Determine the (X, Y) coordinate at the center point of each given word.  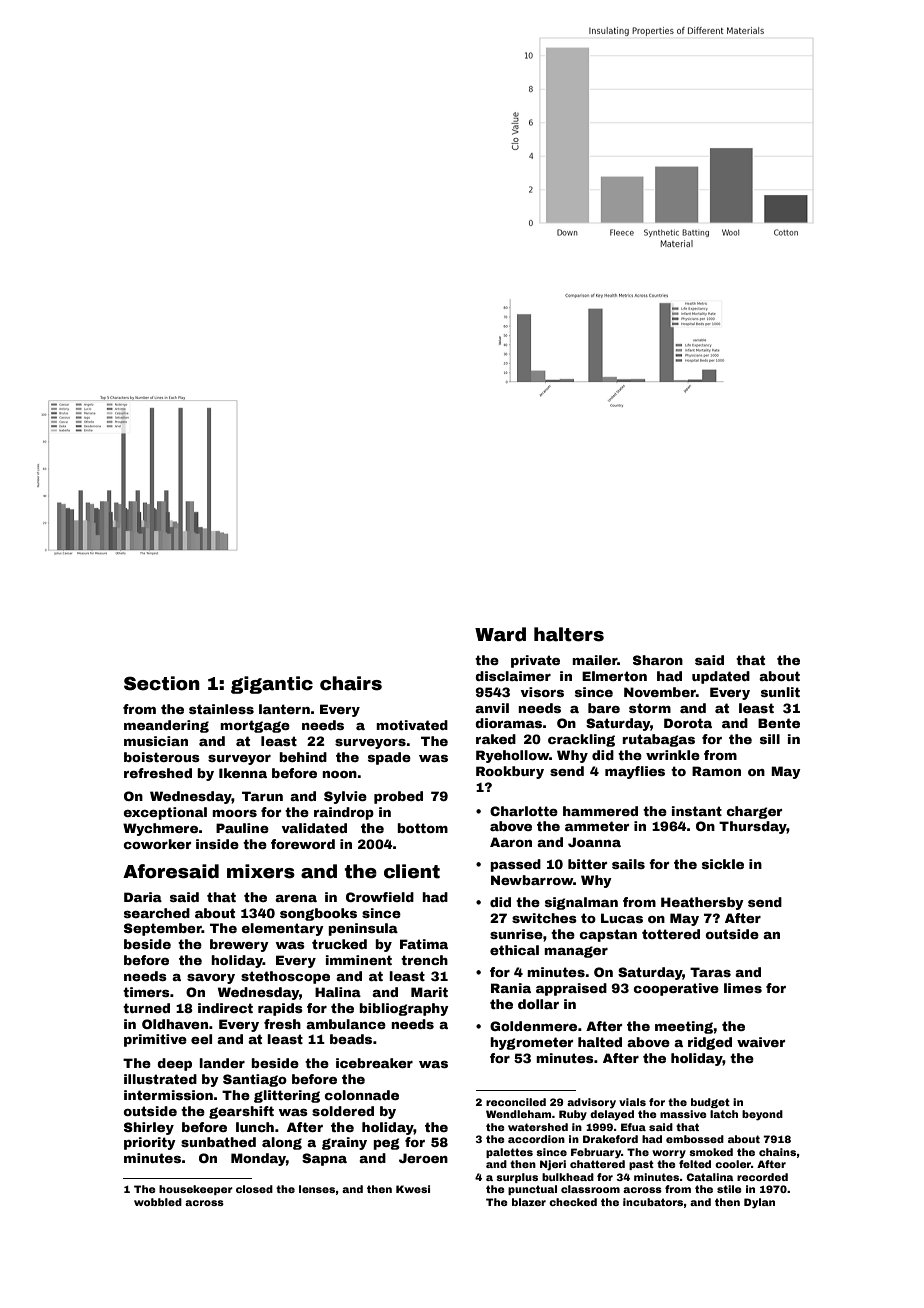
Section (162, 683)
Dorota (688, 723)
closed (254, 1189)
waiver (761, 1042)
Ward (500, 634)
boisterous (162, 757)
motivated (412, 725)
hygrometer (531, 1043)
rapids (280, 1009)
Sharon (658, 660)
